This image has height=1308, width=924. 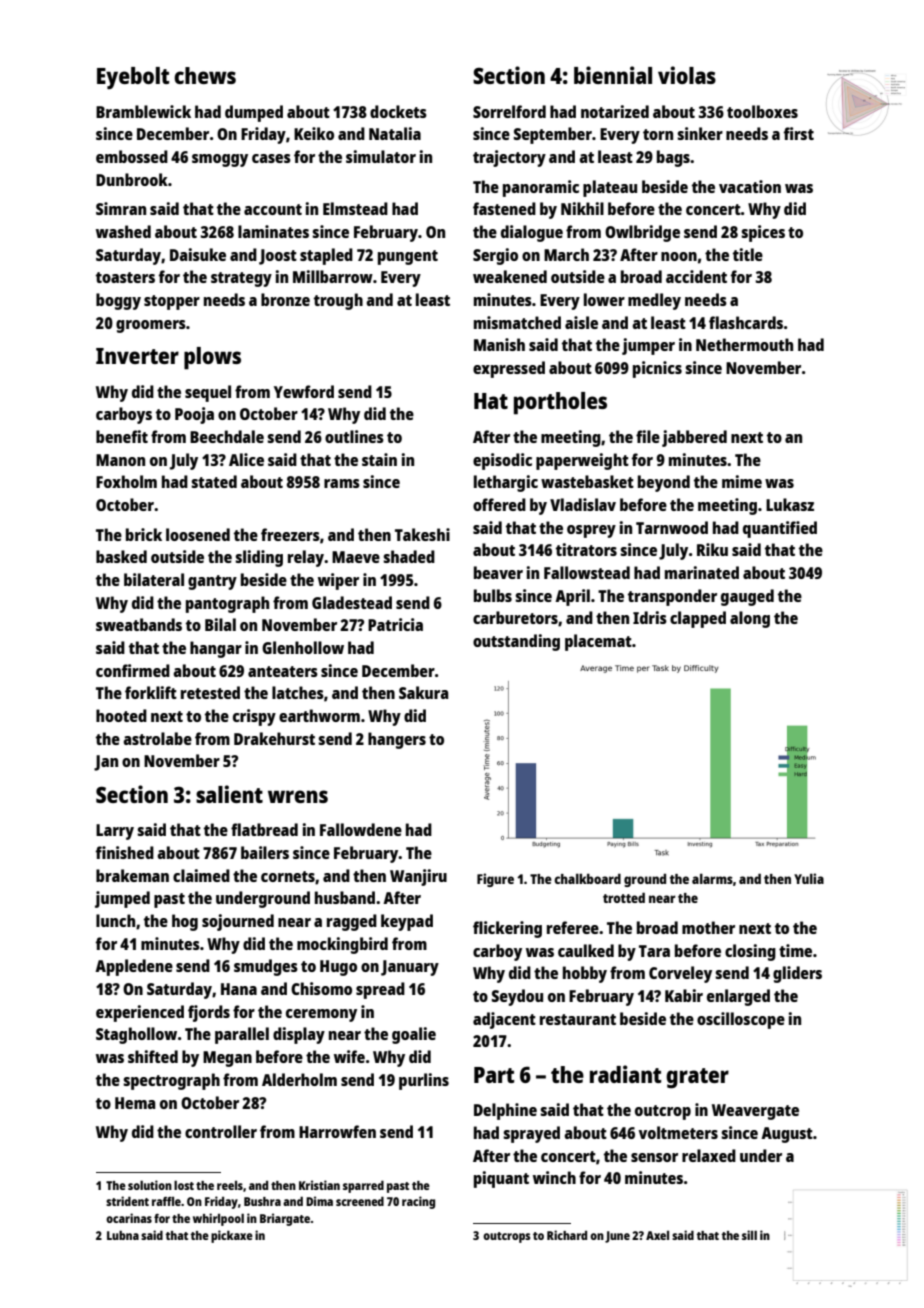 What do you see at coordinates (747, 597) in the image?
I see `gauged` at bounding box center [747, 597].
